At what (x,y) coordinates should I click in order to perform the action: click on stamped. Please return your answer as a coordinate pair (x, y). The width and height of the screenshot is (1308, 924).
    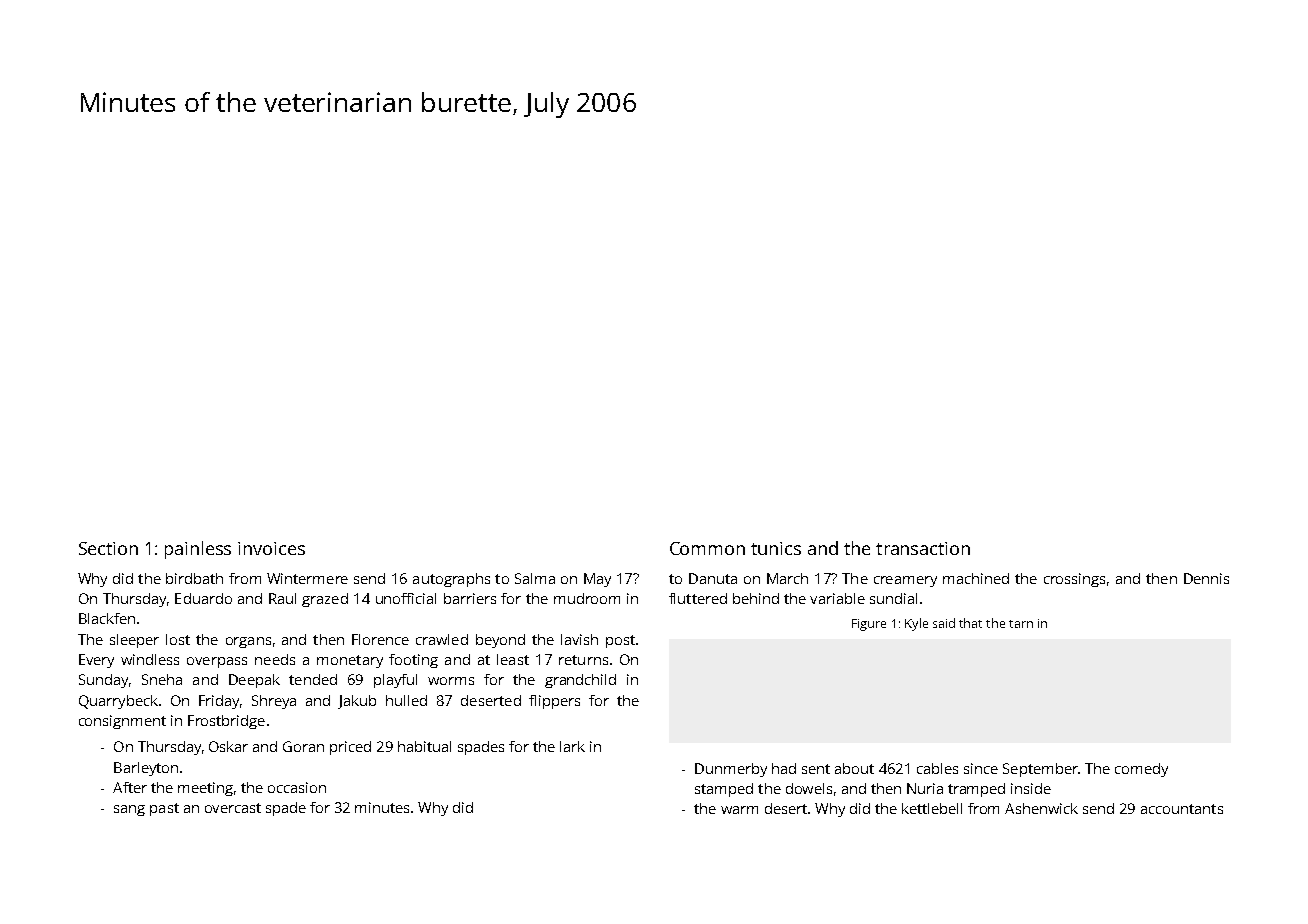
    Looking at the image, I should click on (724, 790).
